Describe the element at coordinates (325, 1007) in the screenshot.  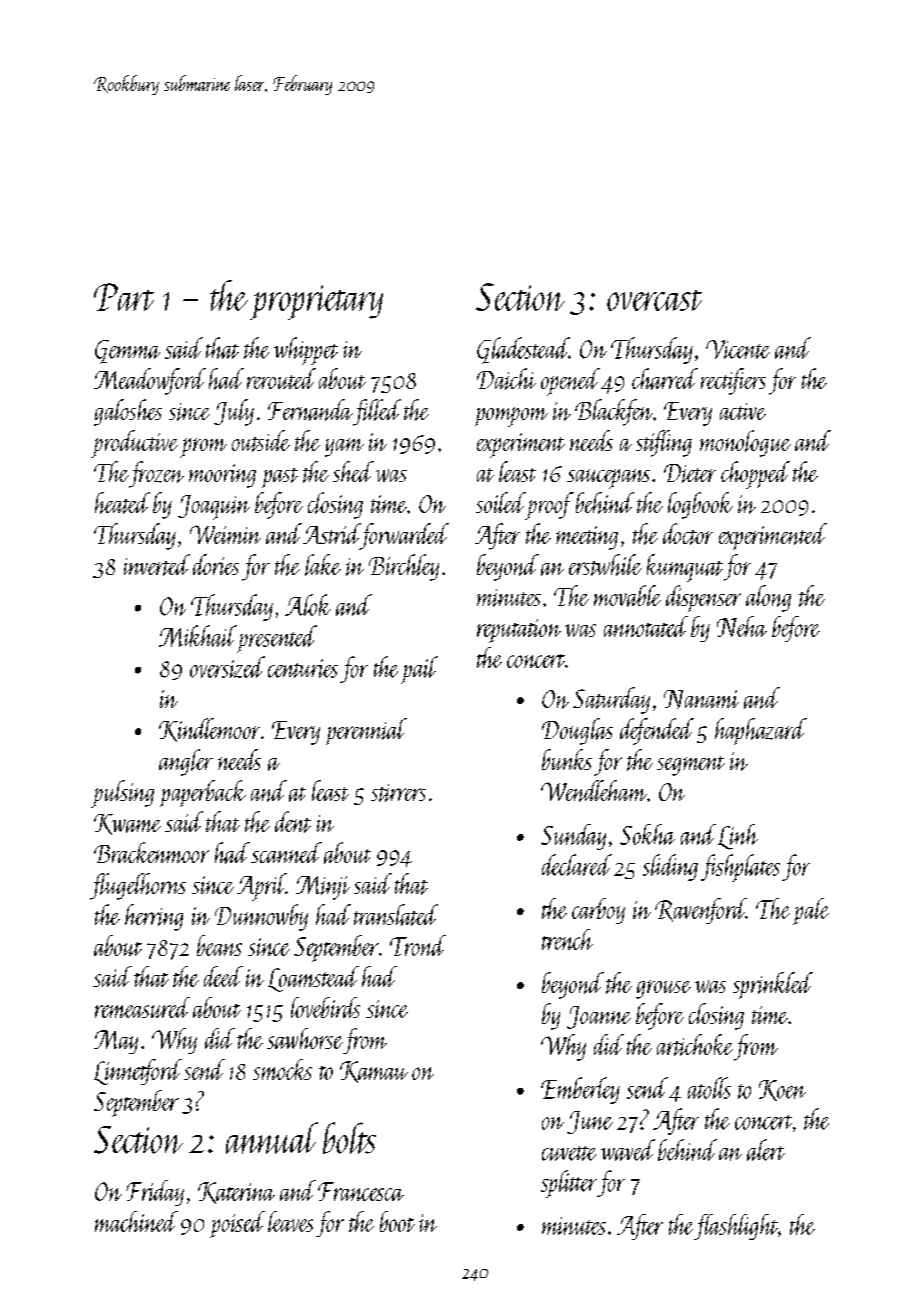
I see `lovebirds` at that location.
